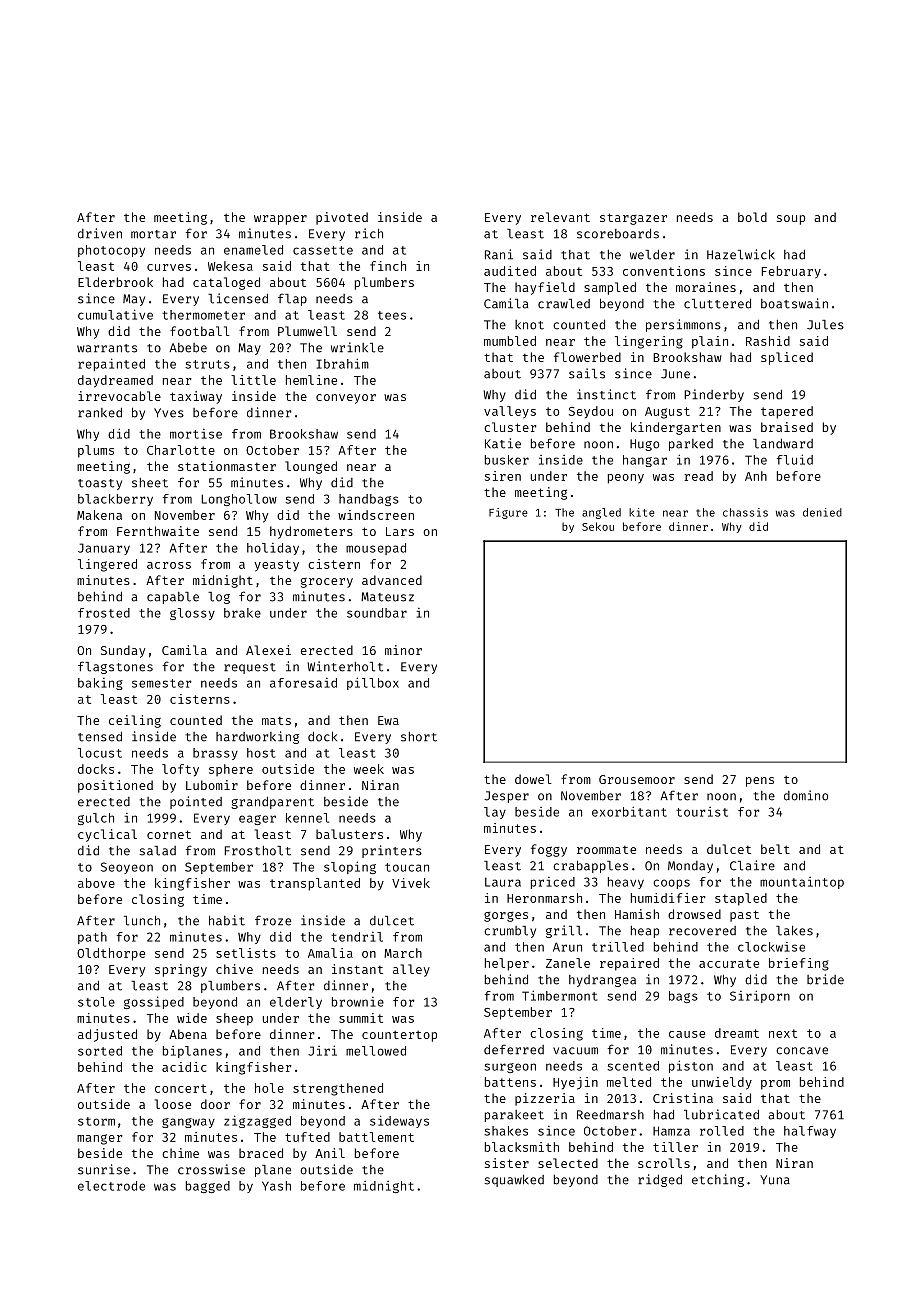 Image resolution: width=924 pixels, height=1308 pixels. I want to click on Sekou, so click(598, 526).
